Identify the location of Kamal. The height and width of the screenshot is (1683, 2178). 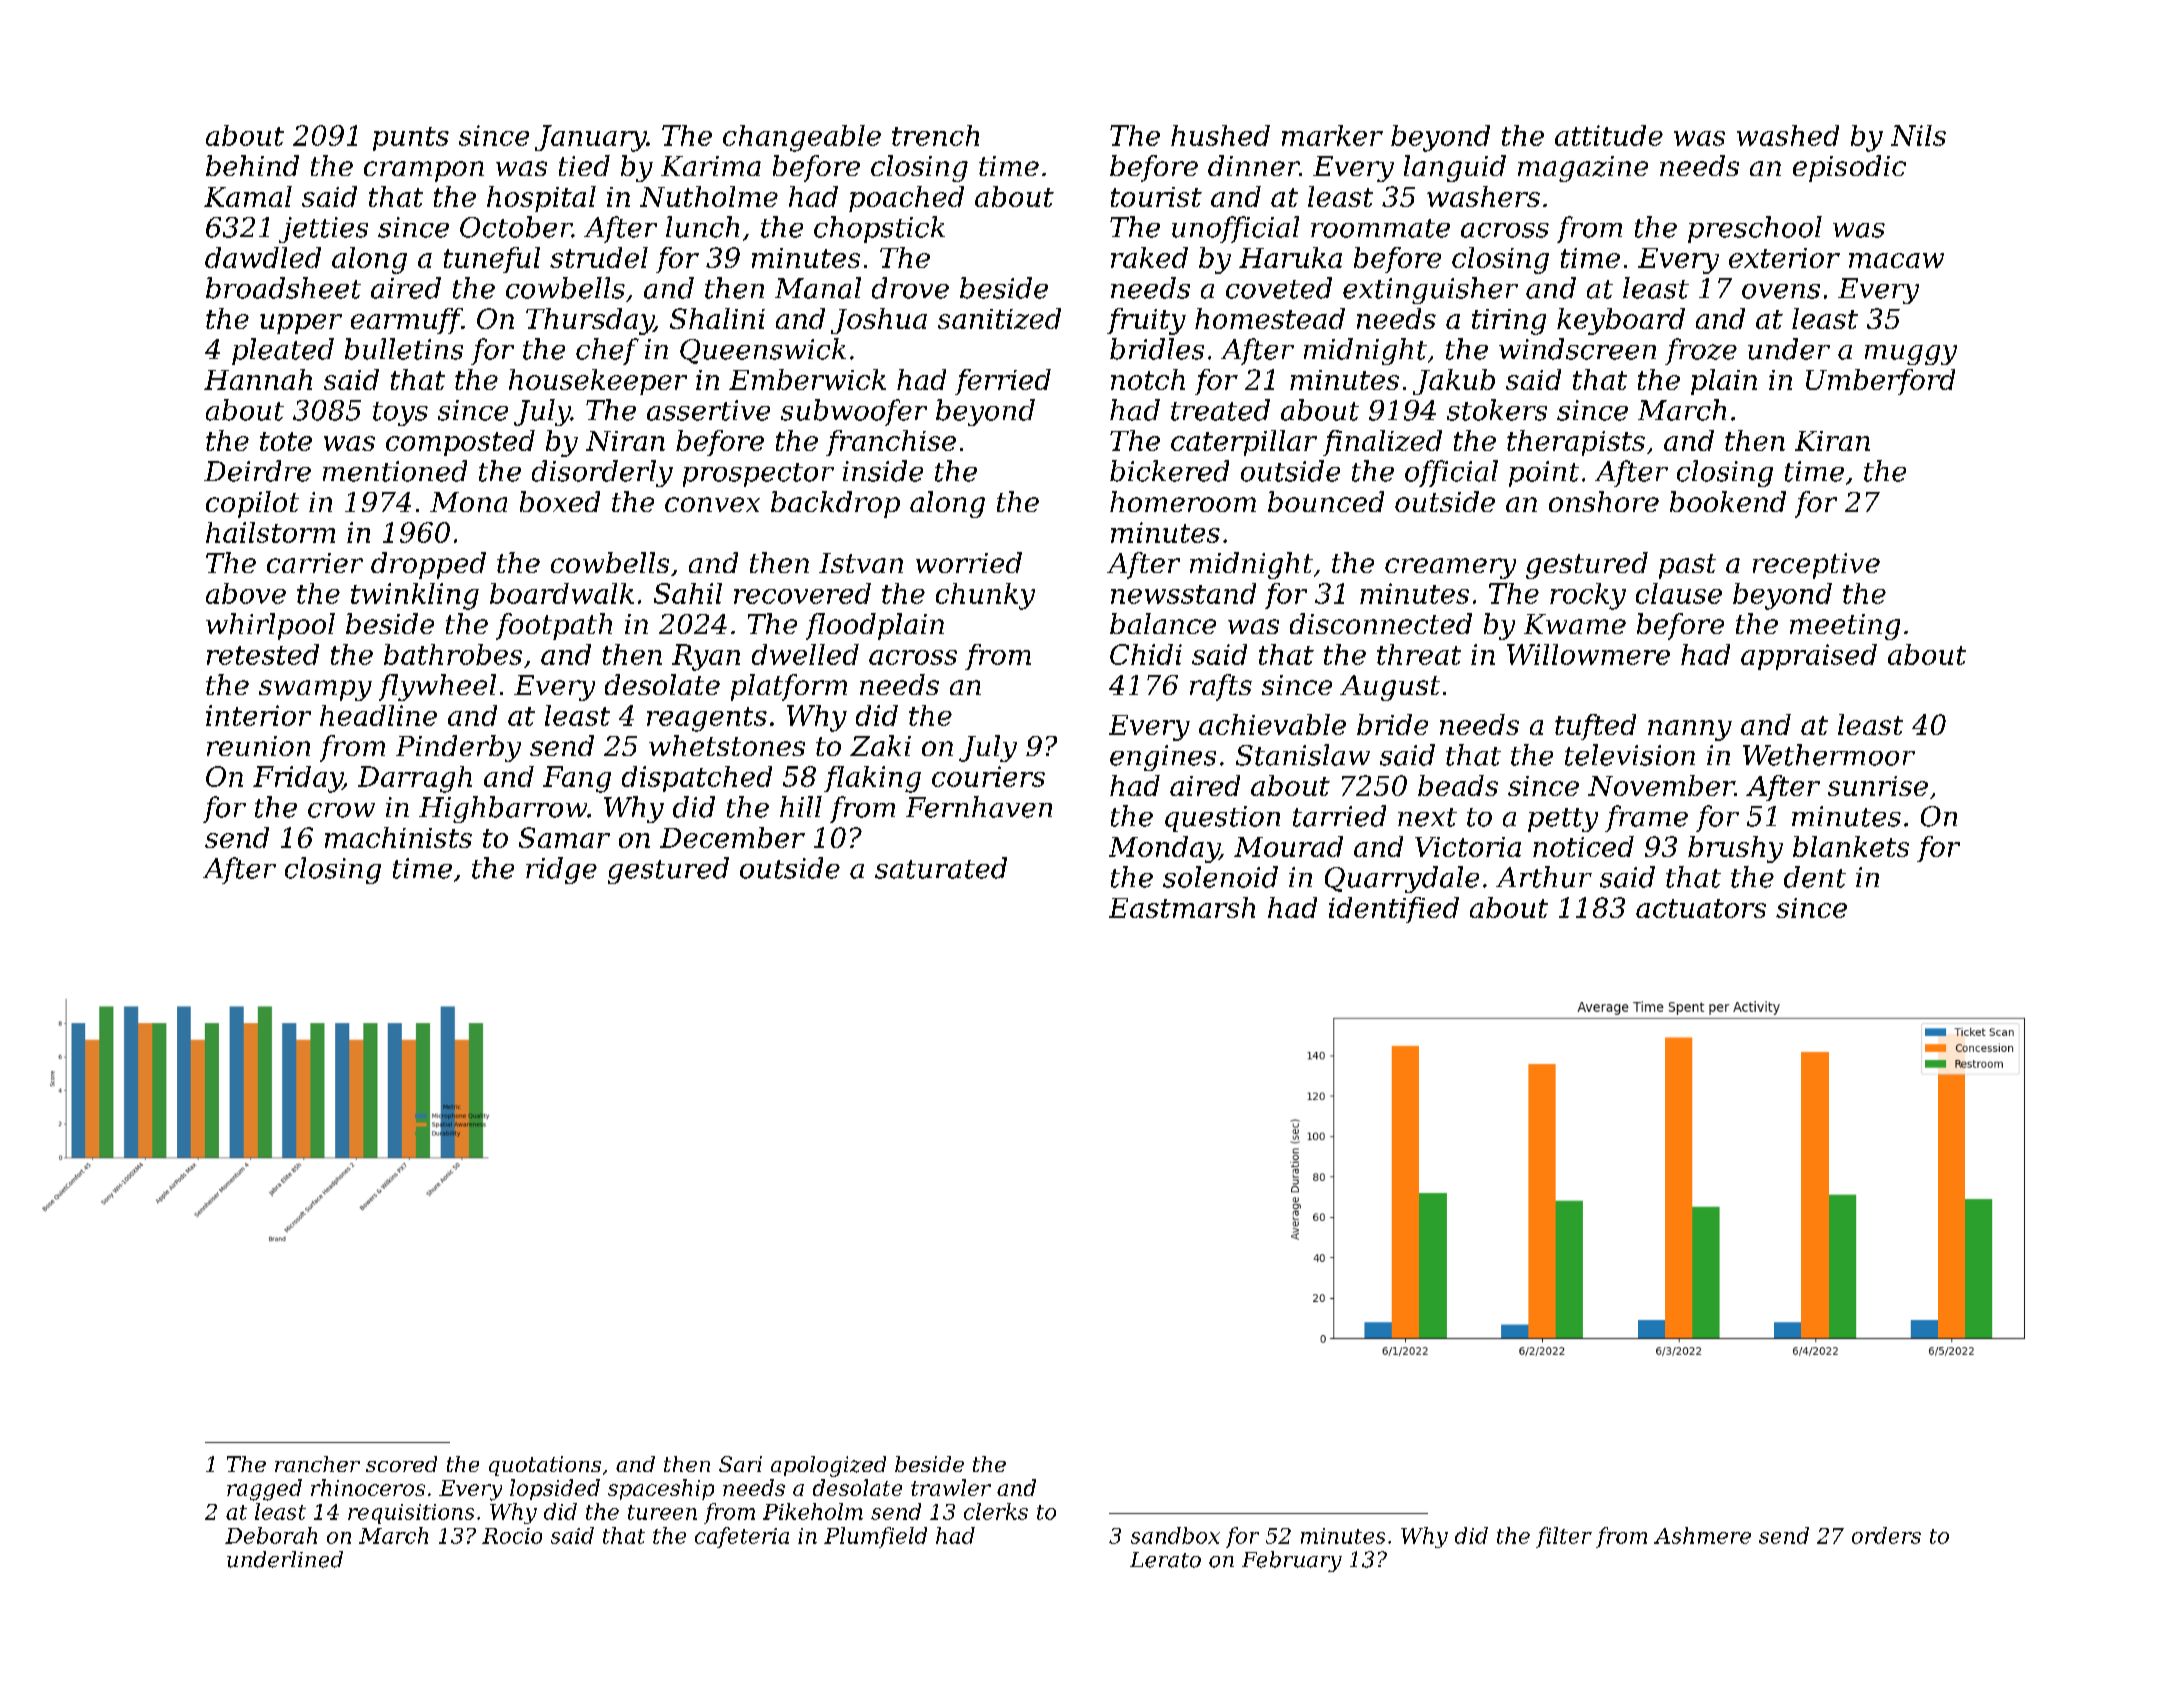
(248, 196).
